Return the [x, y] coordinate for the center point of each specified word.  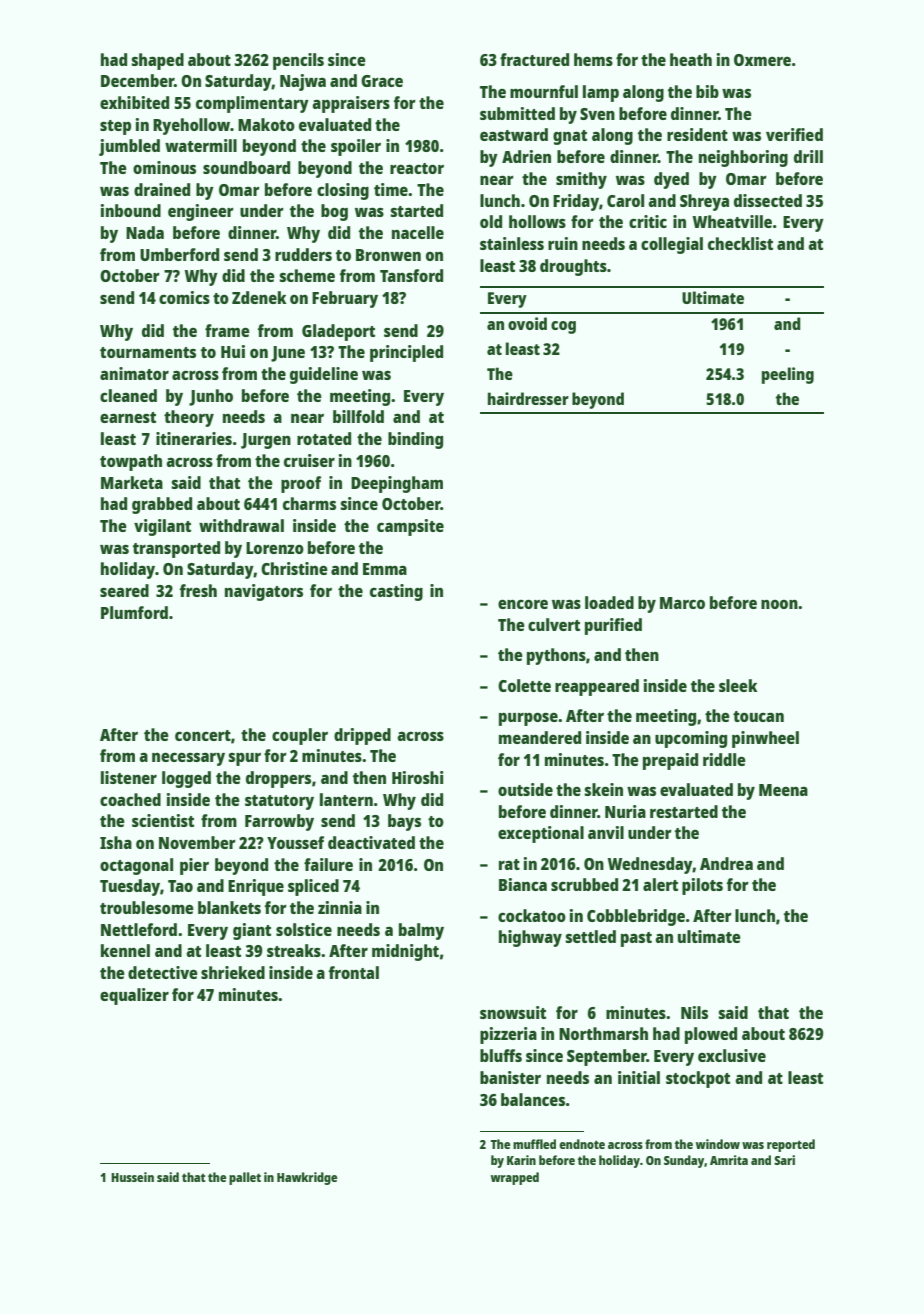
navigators [264, 592]
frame [227, 330]
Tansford [411, 275]
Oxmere [762, 60]
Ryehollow [191, 126]
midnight [405, 952]
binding [415, 440]
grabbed [162, 505]
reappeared [597, 687]
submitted [517, 113]
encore [523, 604]
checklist [740, 243]
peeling [788, 375]
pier [194, 866]
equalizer [134, 996]
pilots [702, 886]
